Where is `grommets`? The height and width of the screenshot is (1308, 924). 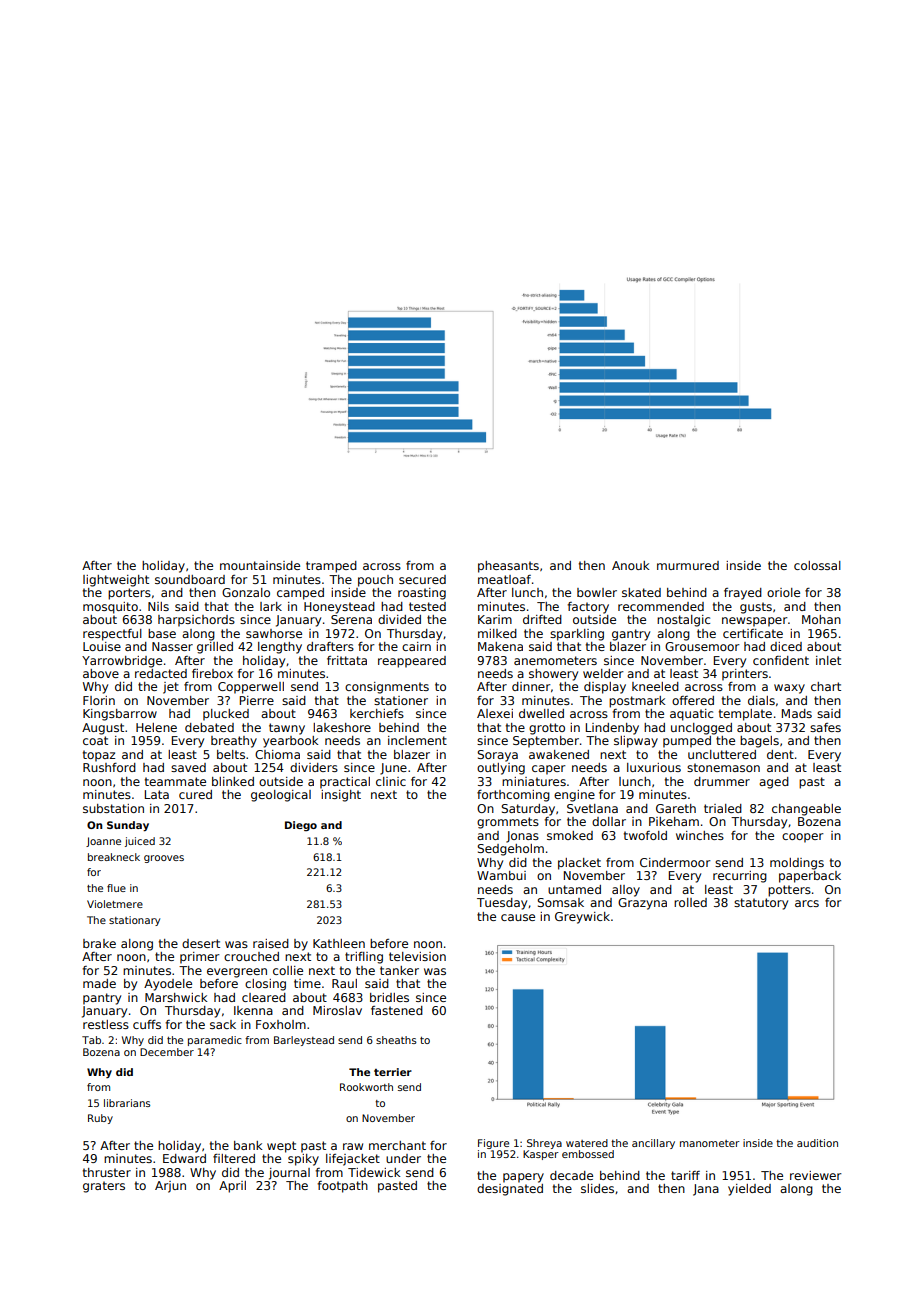 grommets is located at coordinates (508, 823).
